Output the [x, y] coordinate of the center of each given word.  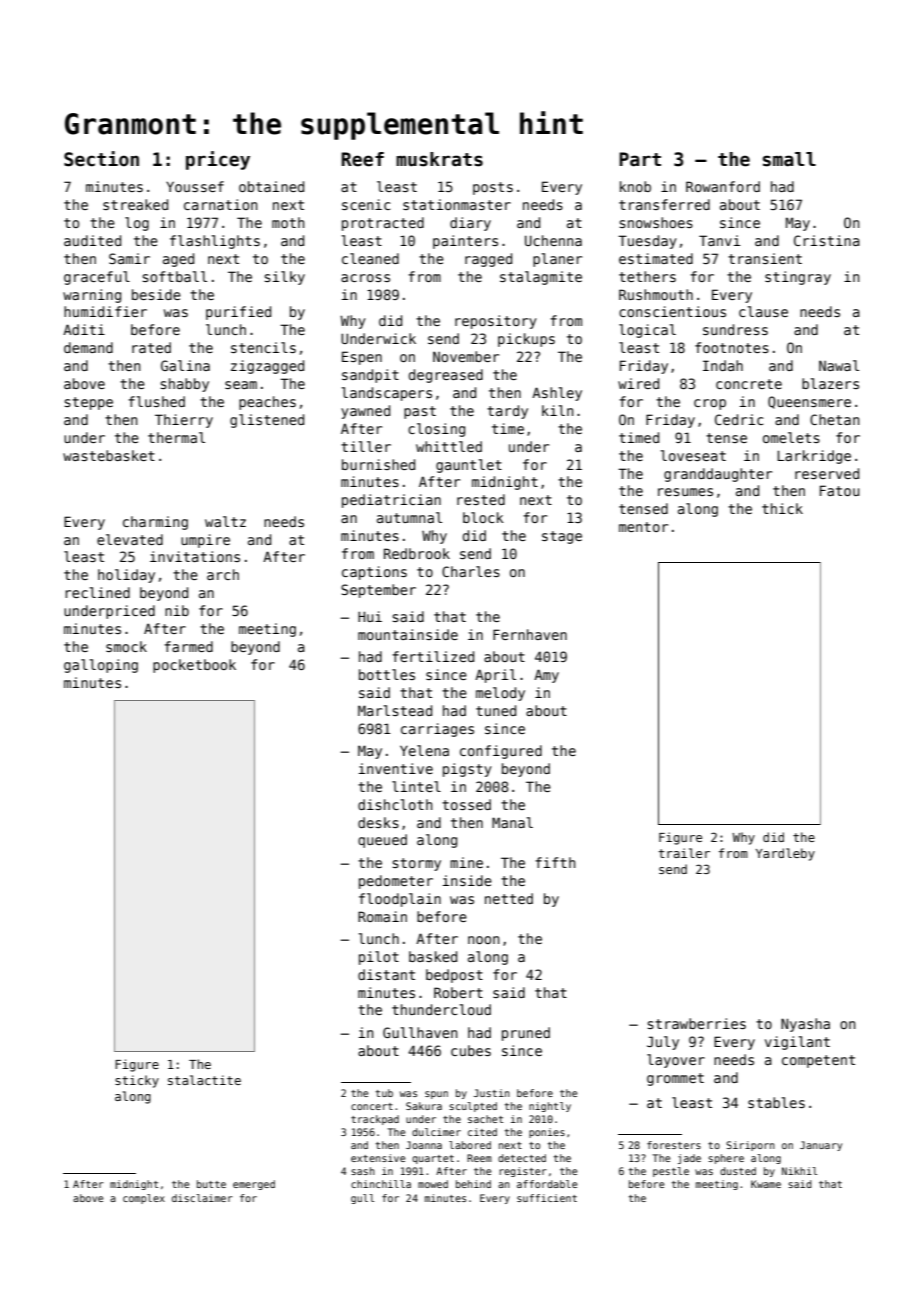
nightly [550, 1107]
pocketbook [194, 666]
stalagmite [541, 278]
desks [378, 822]
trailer [684, 853]
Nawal [839, 365]
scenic [366, 204]
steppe [88, 403]
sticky [137, 1081]
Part [640, 159]
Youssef [195, 186]
